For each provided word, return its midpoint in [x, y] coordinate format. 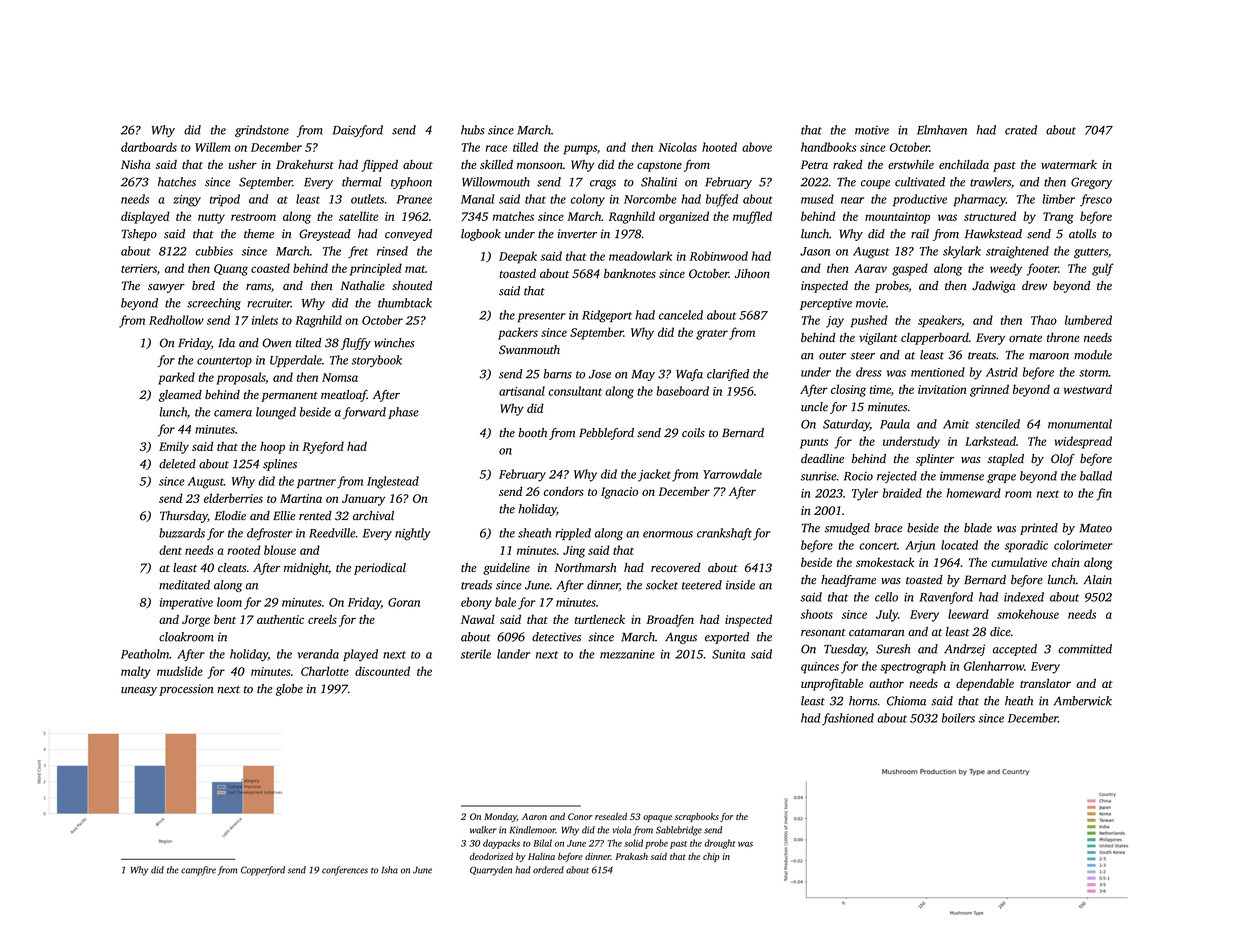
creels [322, 619]
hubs [472, 130]
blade [978, 528]
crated [1021, 130]
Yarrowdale [732, 474]
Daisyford [358, 131]
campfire [198, 871]
